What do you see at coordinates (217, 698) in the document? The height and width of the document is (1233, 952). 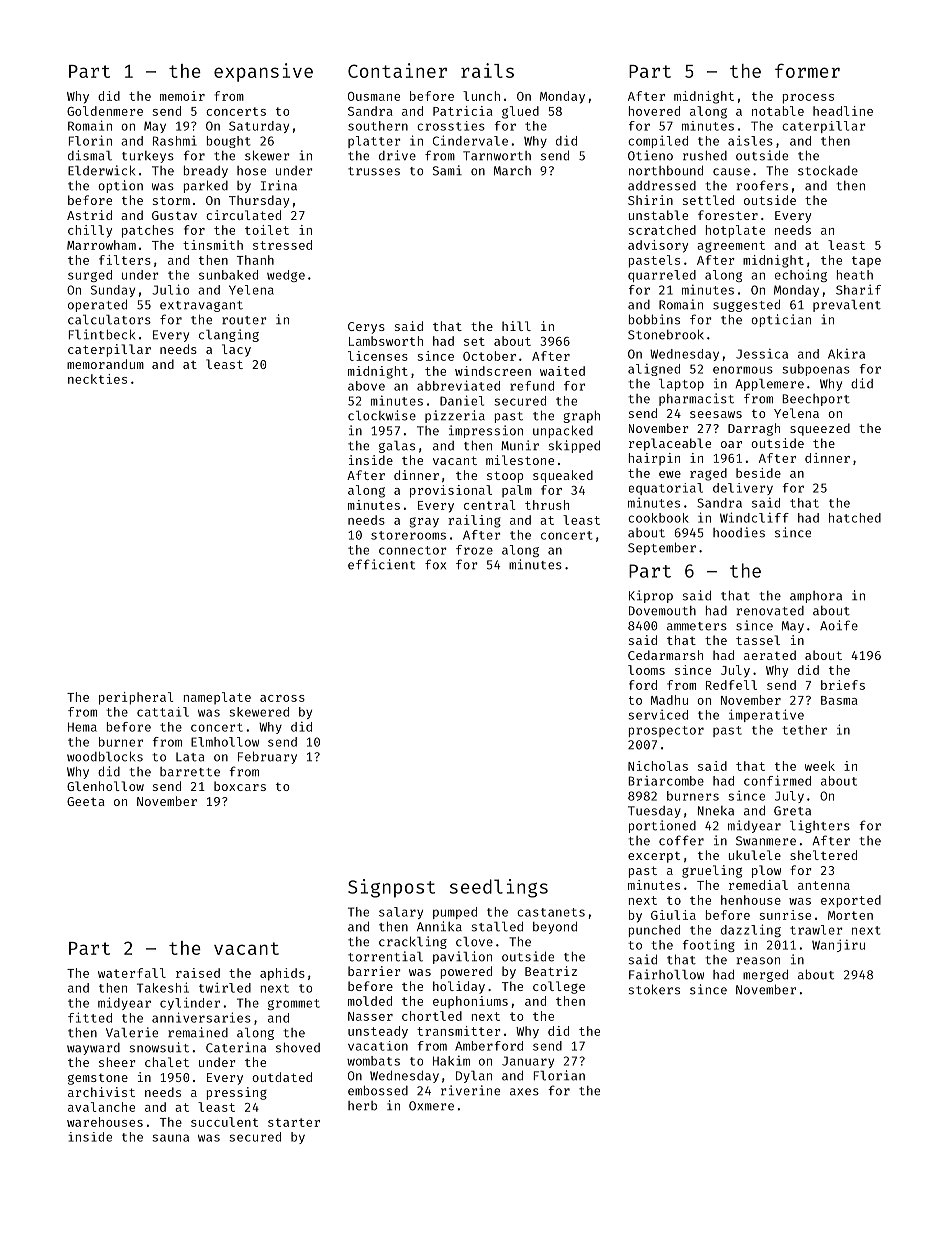 I see `nameplate` at bounding box center [217, 698].
